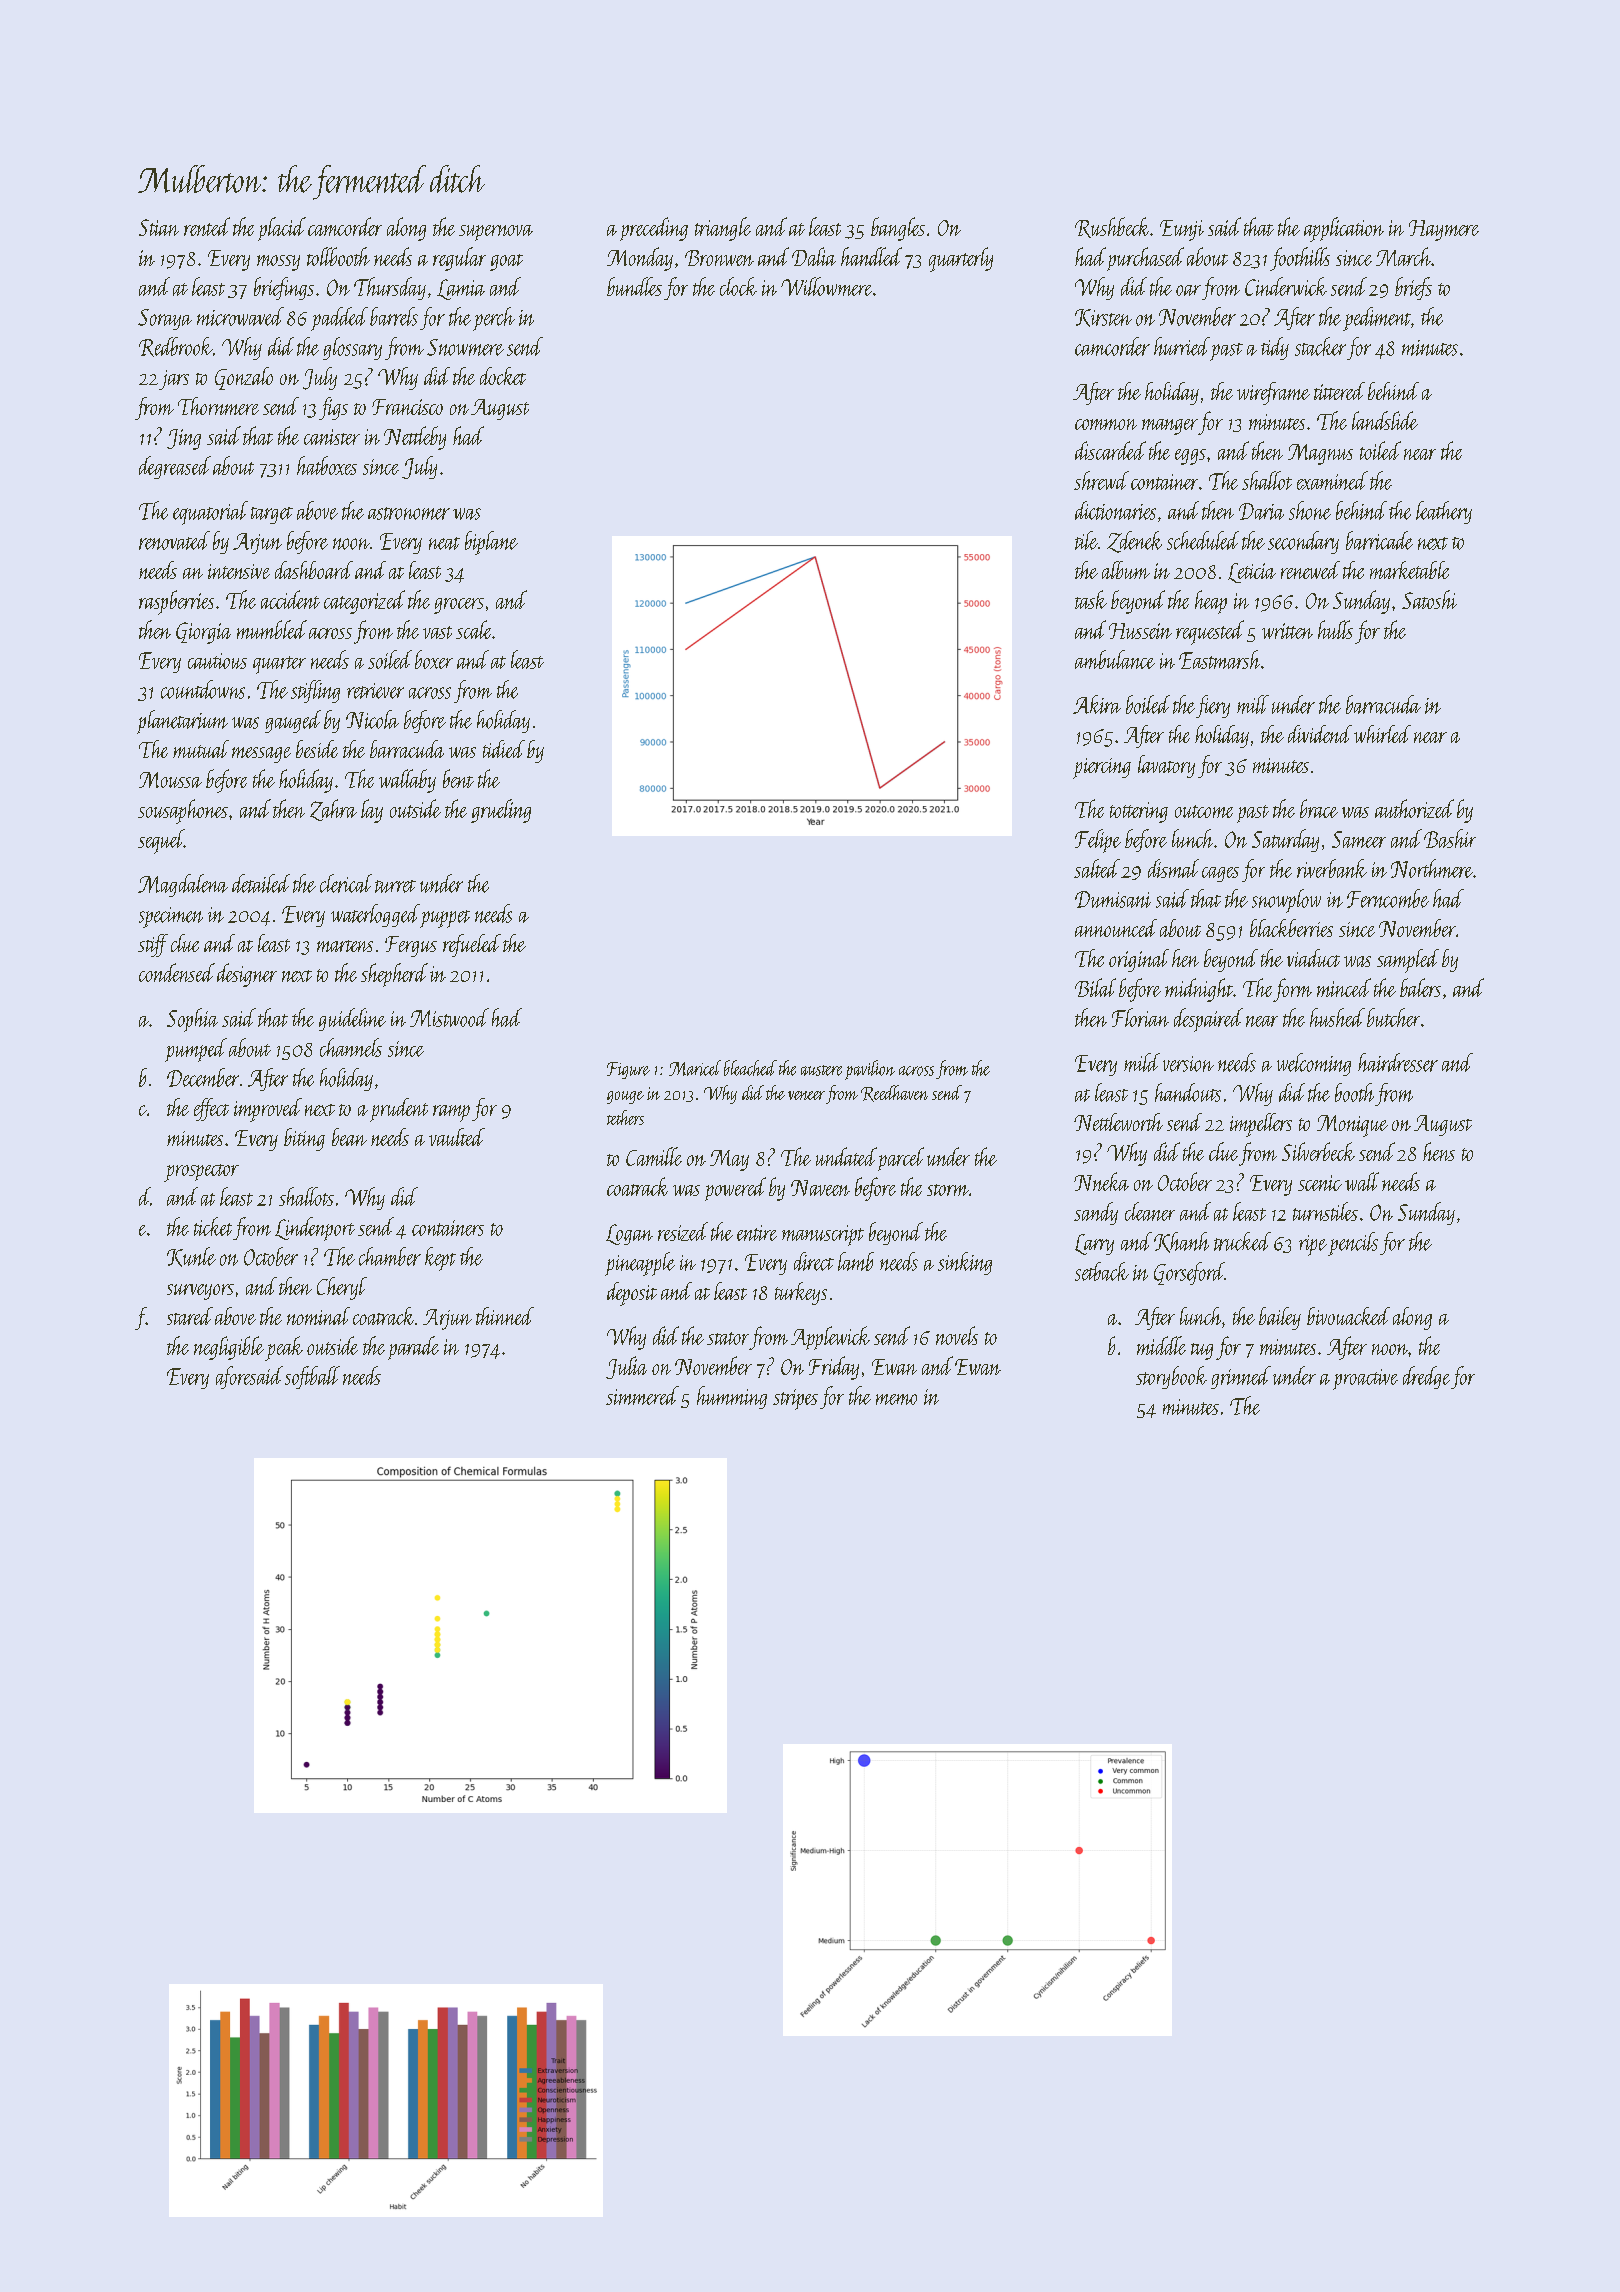 Image resolution: width=1620 pixels, height=2292 pixels. Describe the element at coordinates (218, 406) in the document. I see `Thornmere` at that location.
